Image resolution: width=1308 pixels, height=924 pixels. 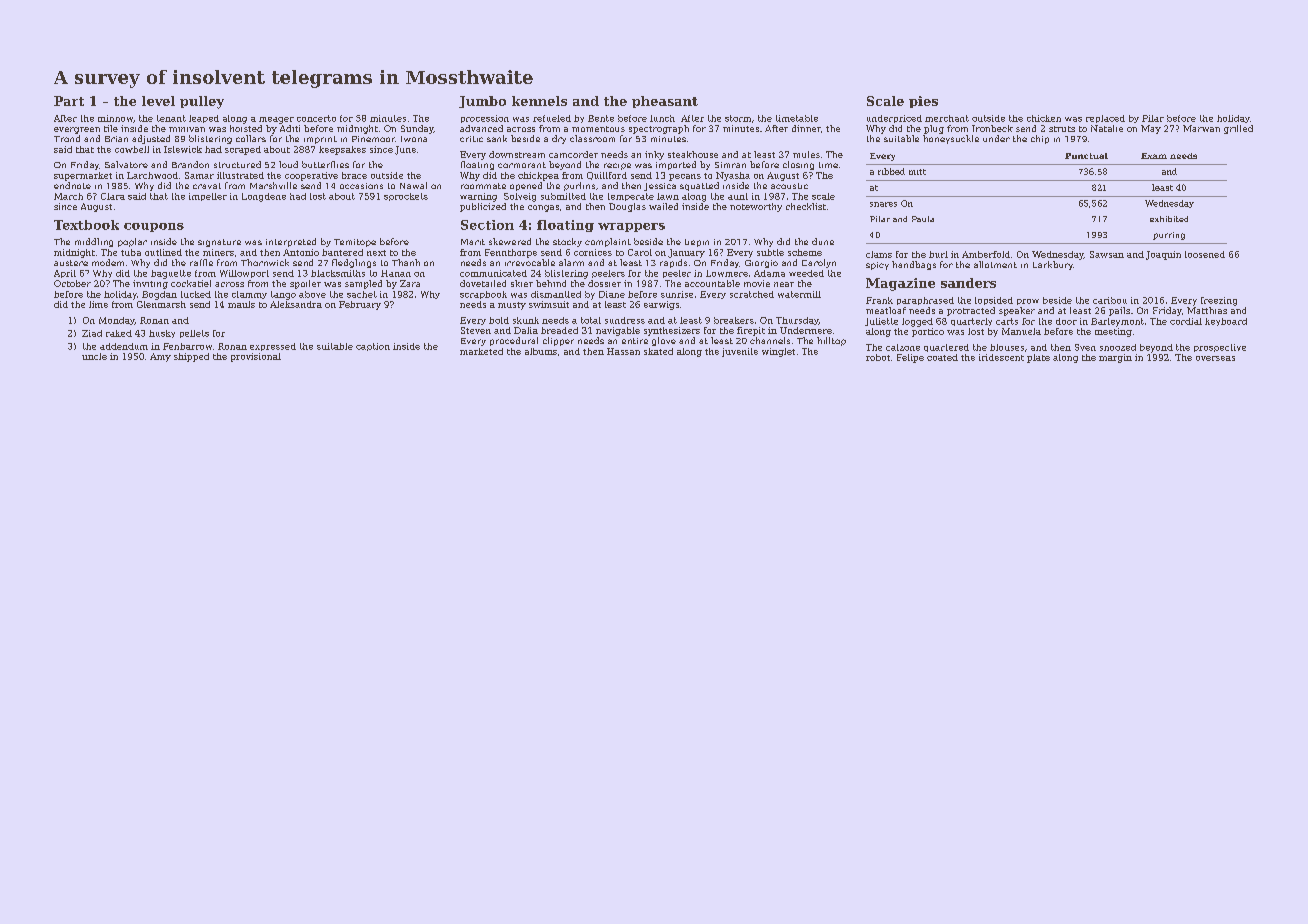 I want to click on pheasant, so click(x=665, y=102).
